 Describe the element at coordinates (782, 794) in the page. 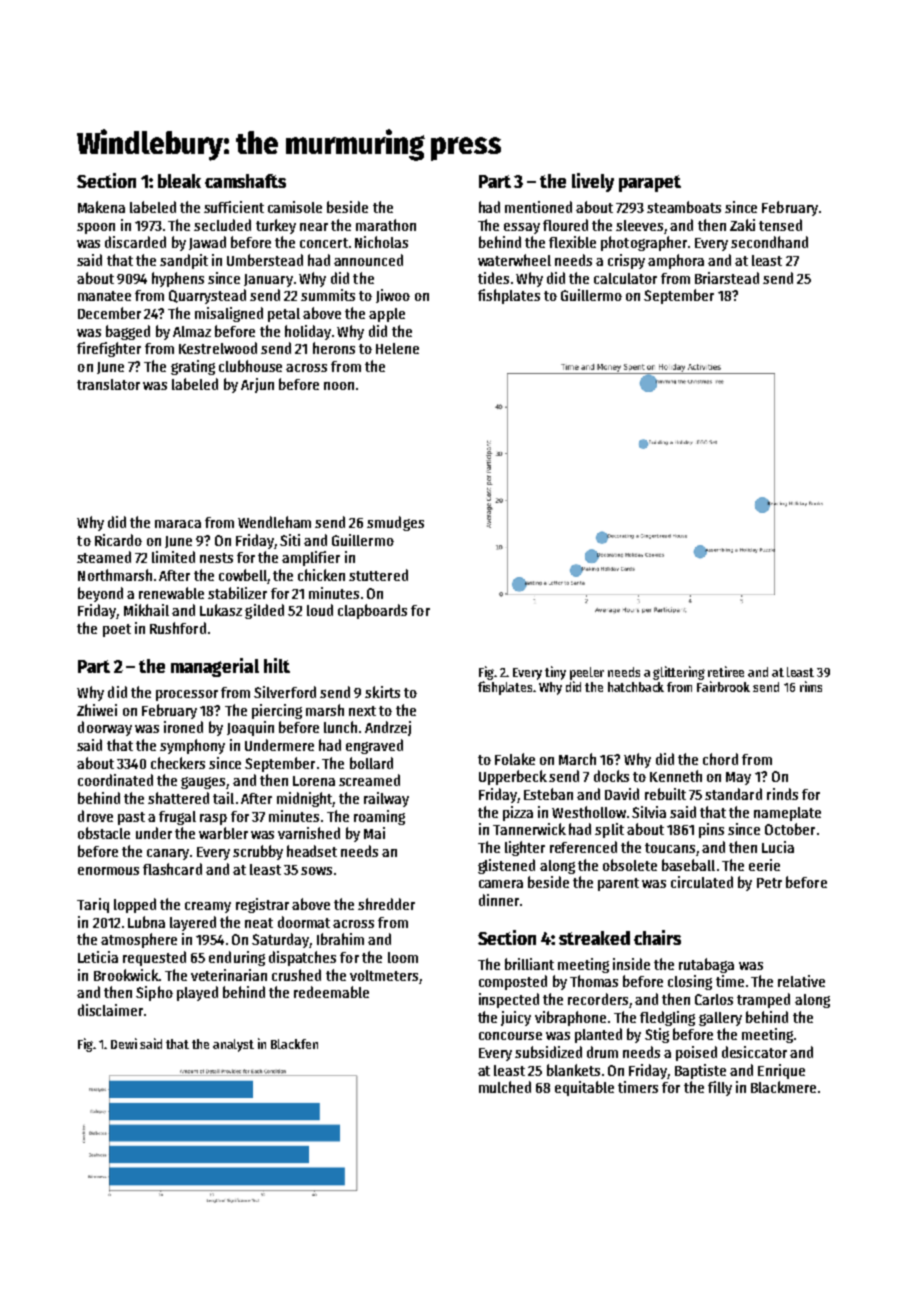

I see `rinds` at that location.
